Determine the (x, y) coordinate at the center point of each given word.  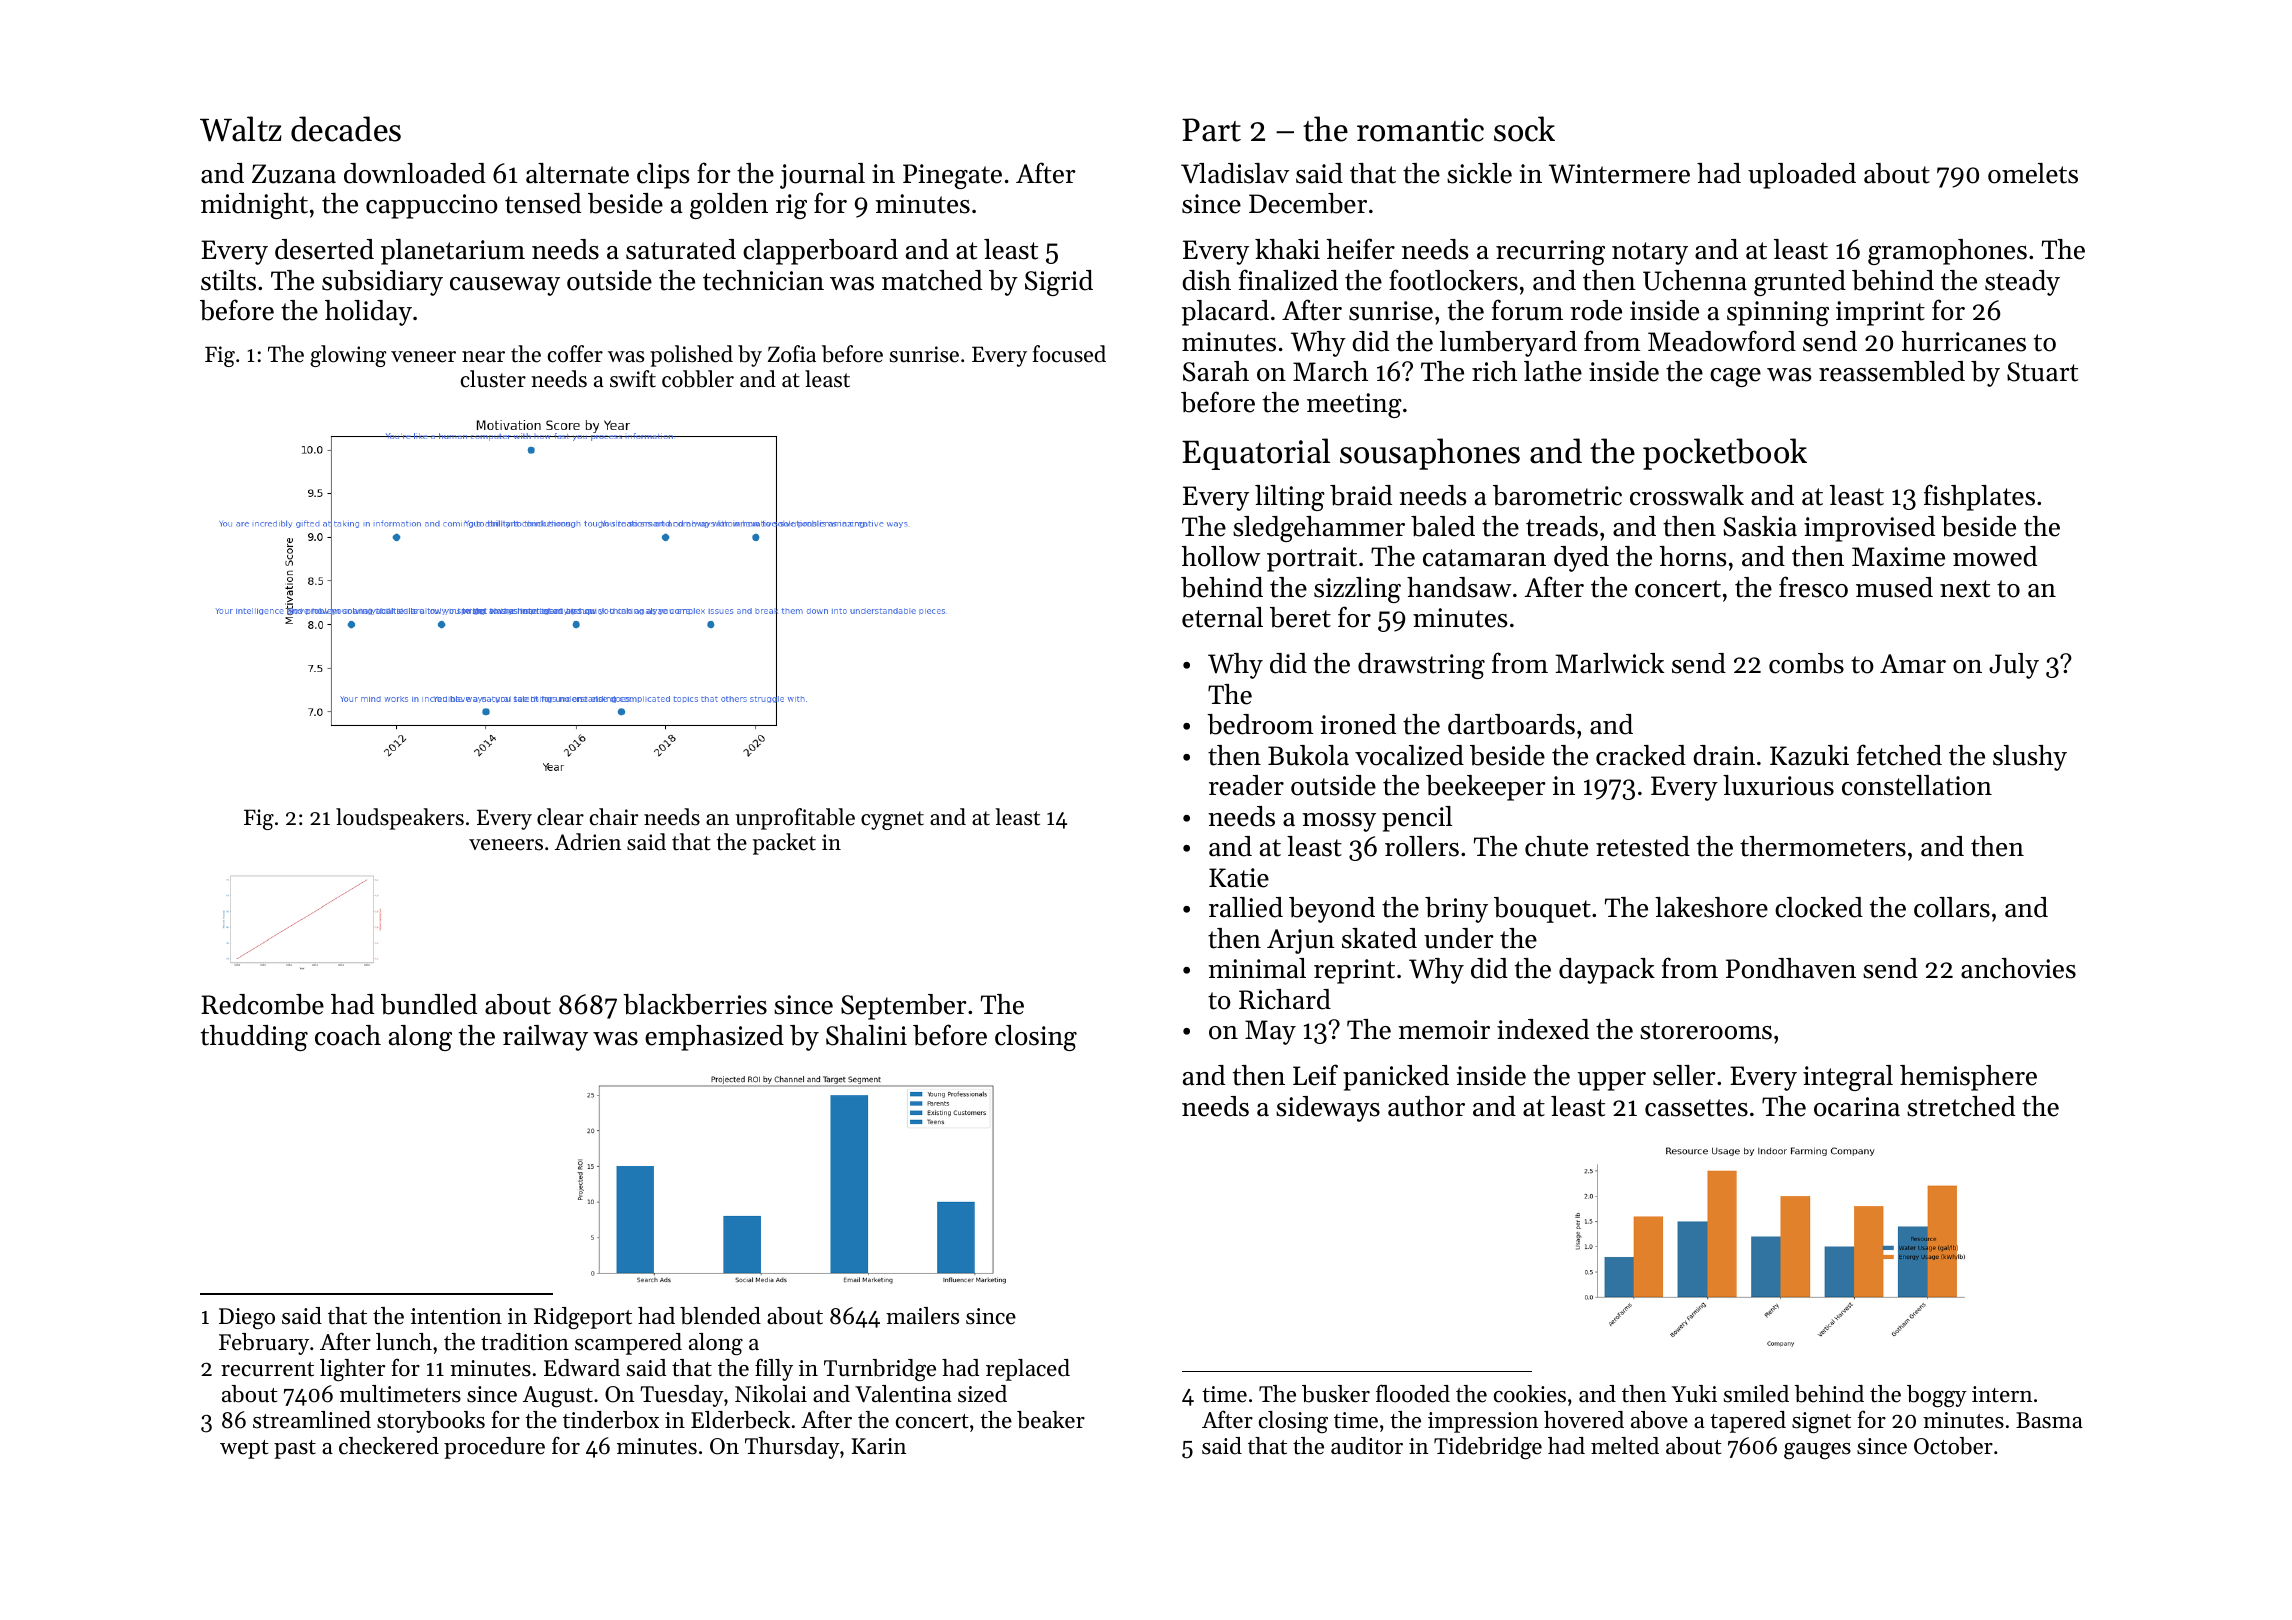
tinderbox (611, 1420)
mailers (922, 1316)
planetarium (453, 252)
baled (1443, 526)
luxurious (1778, 785)
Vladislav (1235, 173)
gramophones (1947, 252)
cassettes (1696, 1108)
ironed (1358, 724)
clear (560, 817)
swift (633, 379)
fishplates (1979, 497)
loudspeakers (400, 819)
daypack (1607, 971)
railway (545, 1038)
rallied (1246, 907)
